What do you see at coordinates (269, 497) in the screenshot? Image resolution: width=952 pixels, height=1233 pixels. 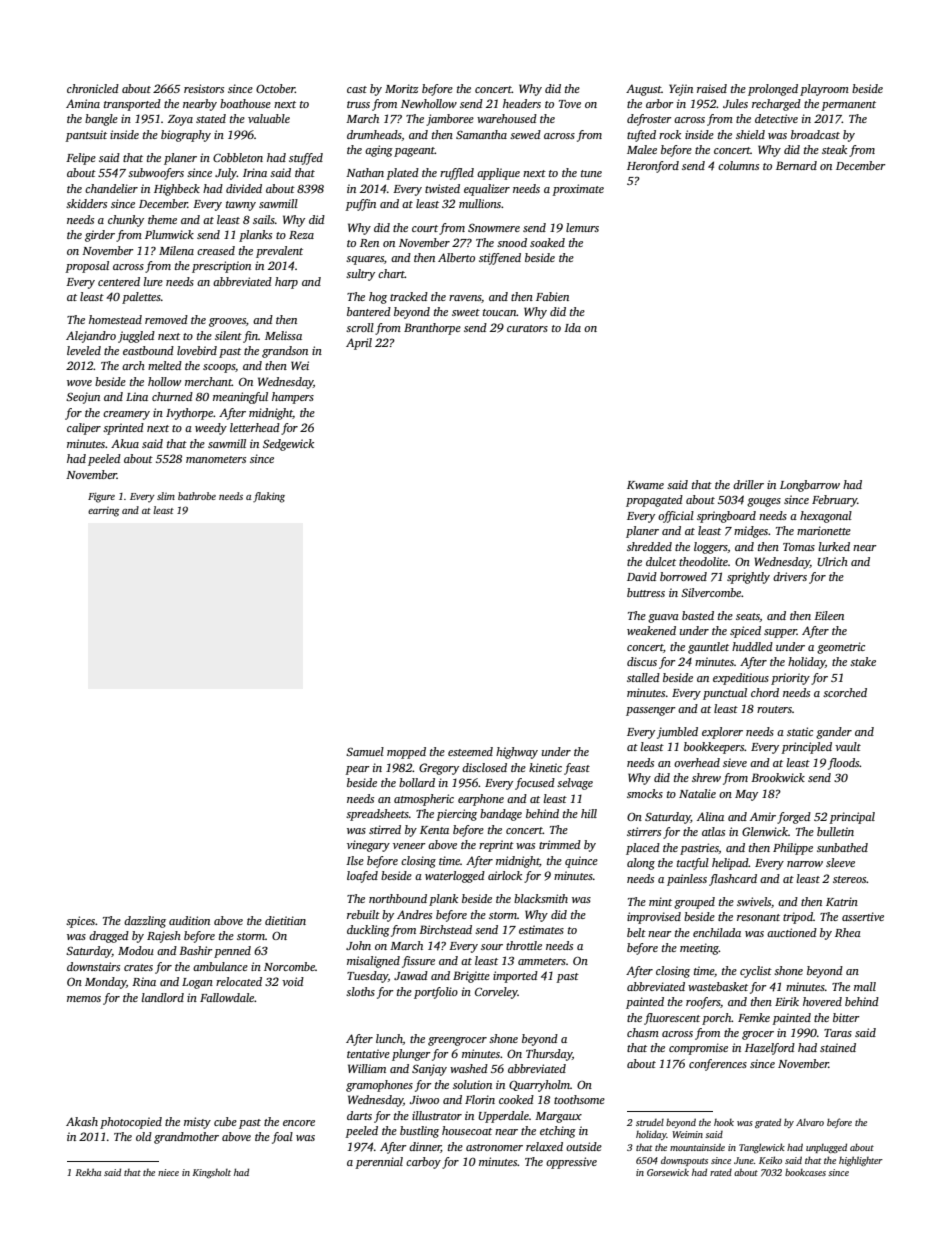 I see `flaking` at bounding box center [269, 497].
